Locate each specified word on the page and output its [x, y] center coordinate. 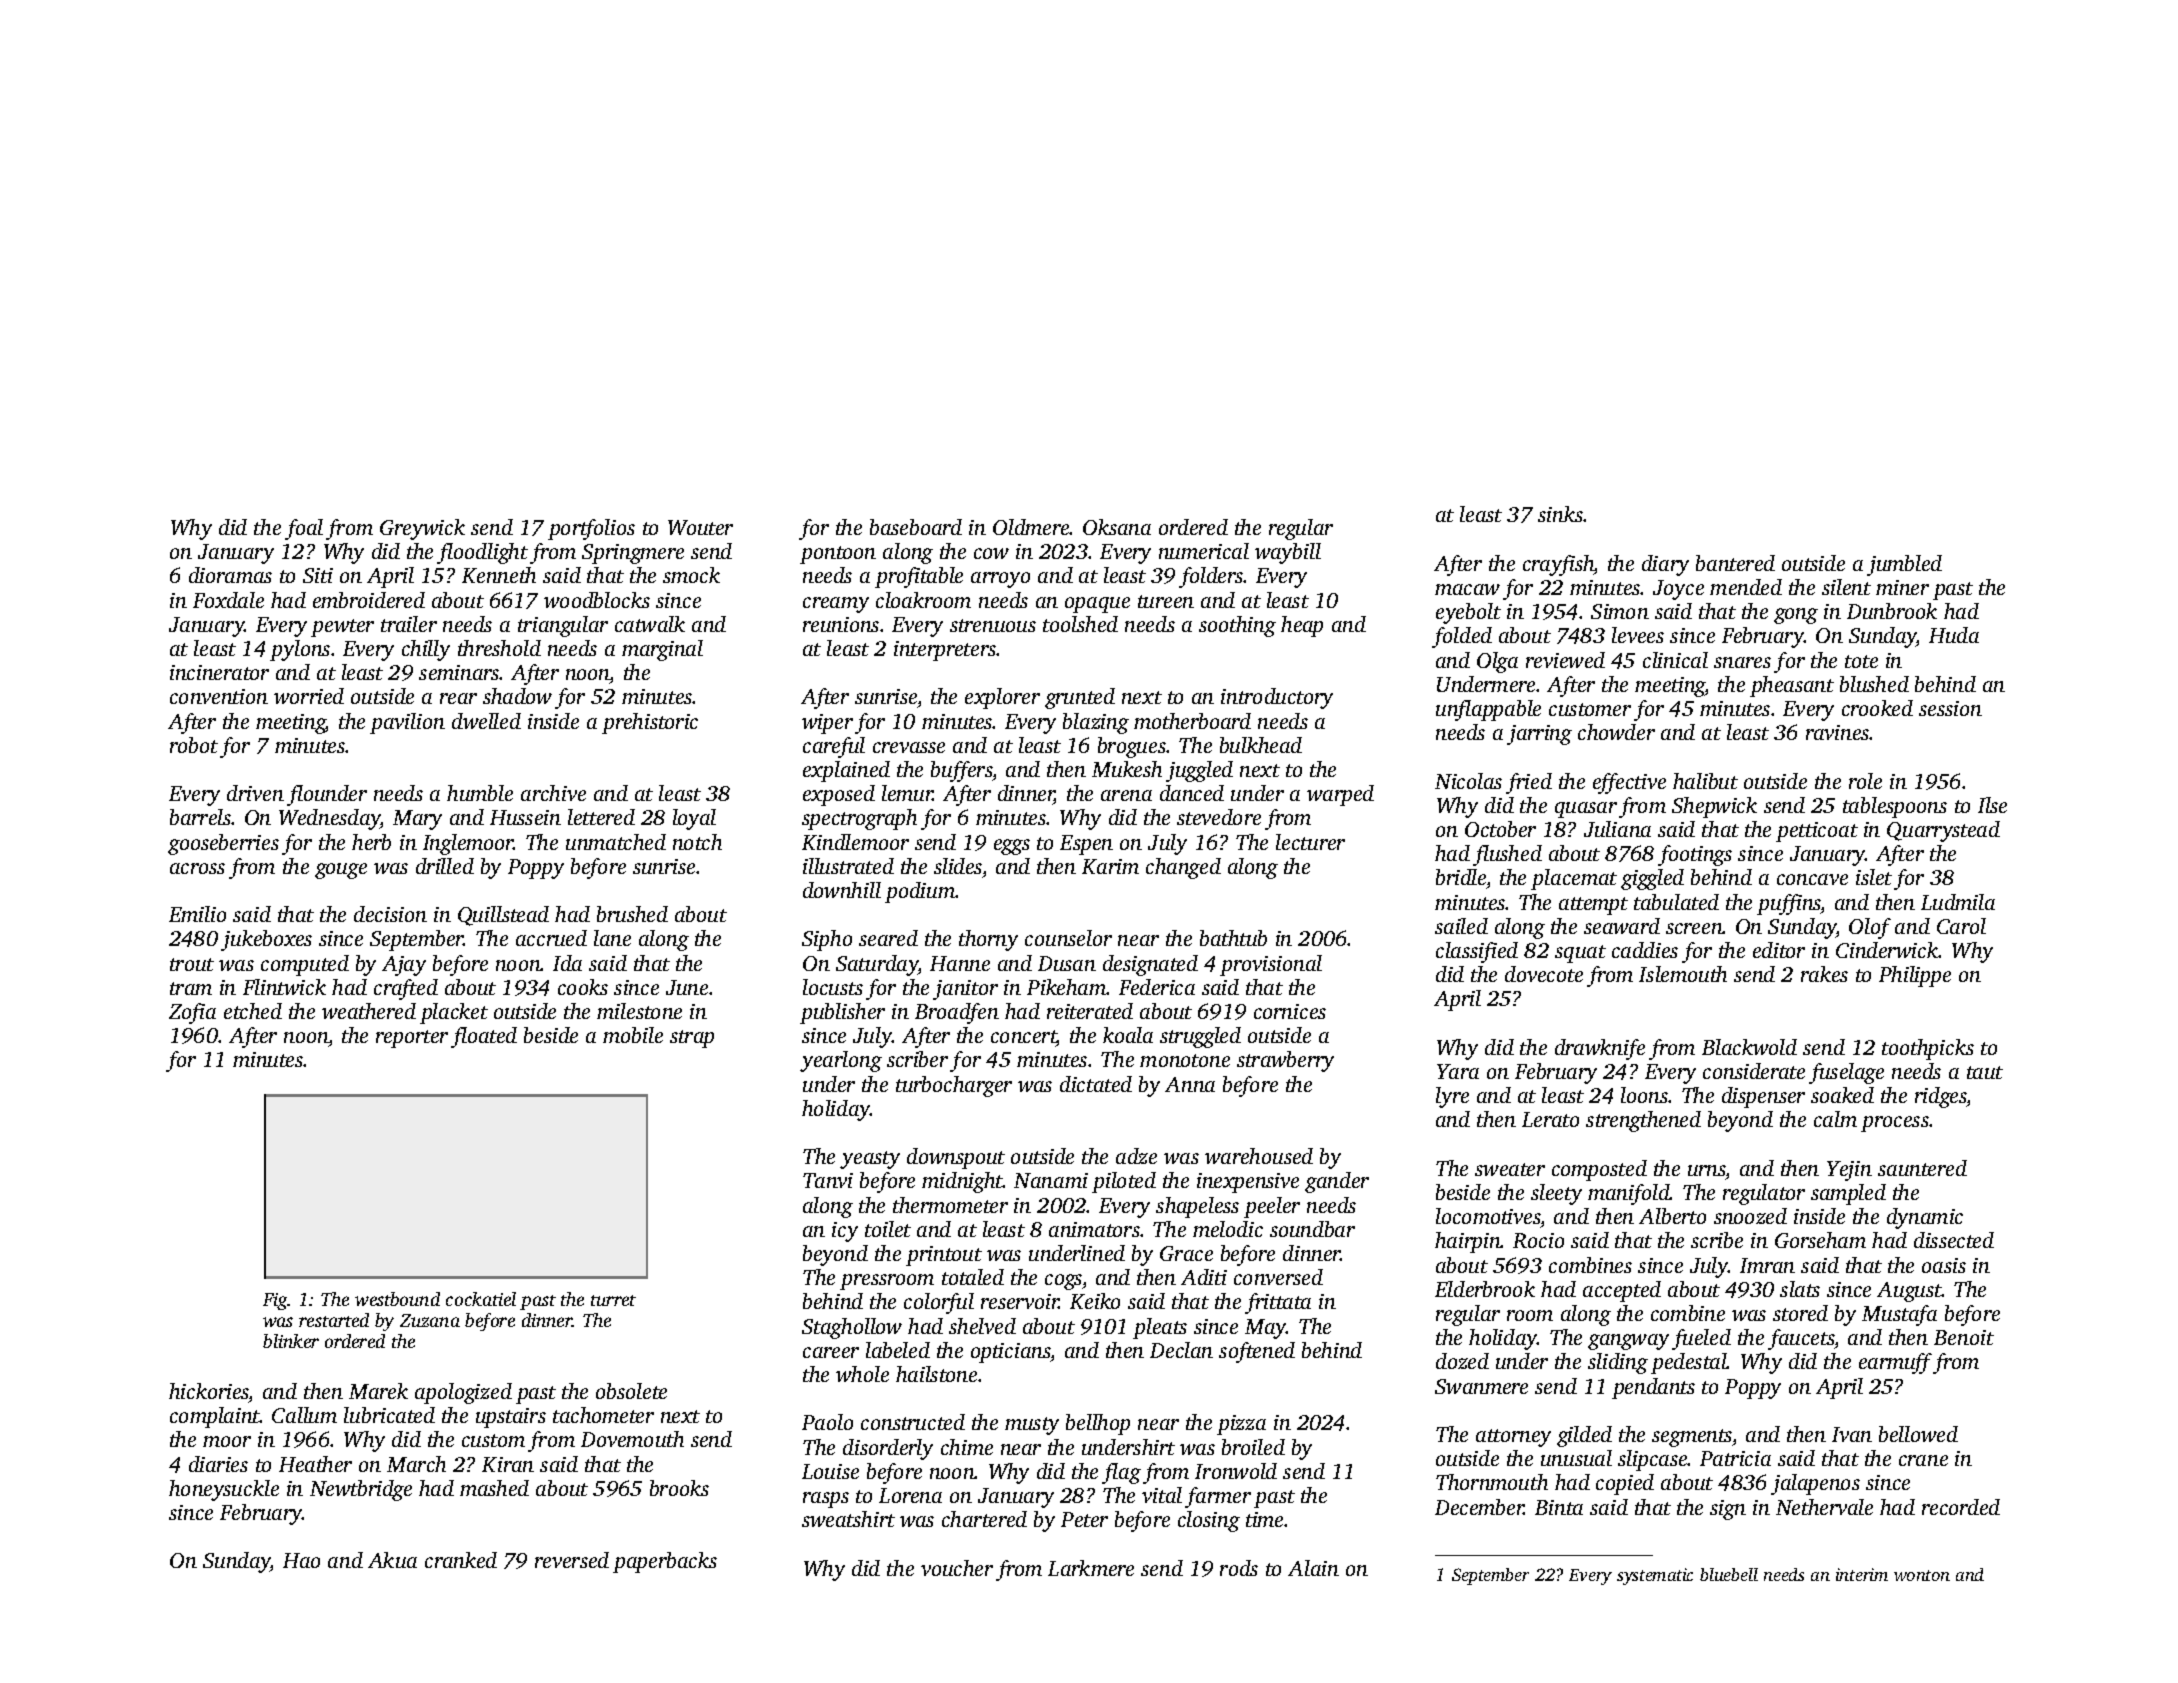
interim [1862, 1574]
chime [967, 1447]
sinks [1561, 514]
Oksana [1117, 527]
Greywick [422, 529]
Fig [275, 1301]
